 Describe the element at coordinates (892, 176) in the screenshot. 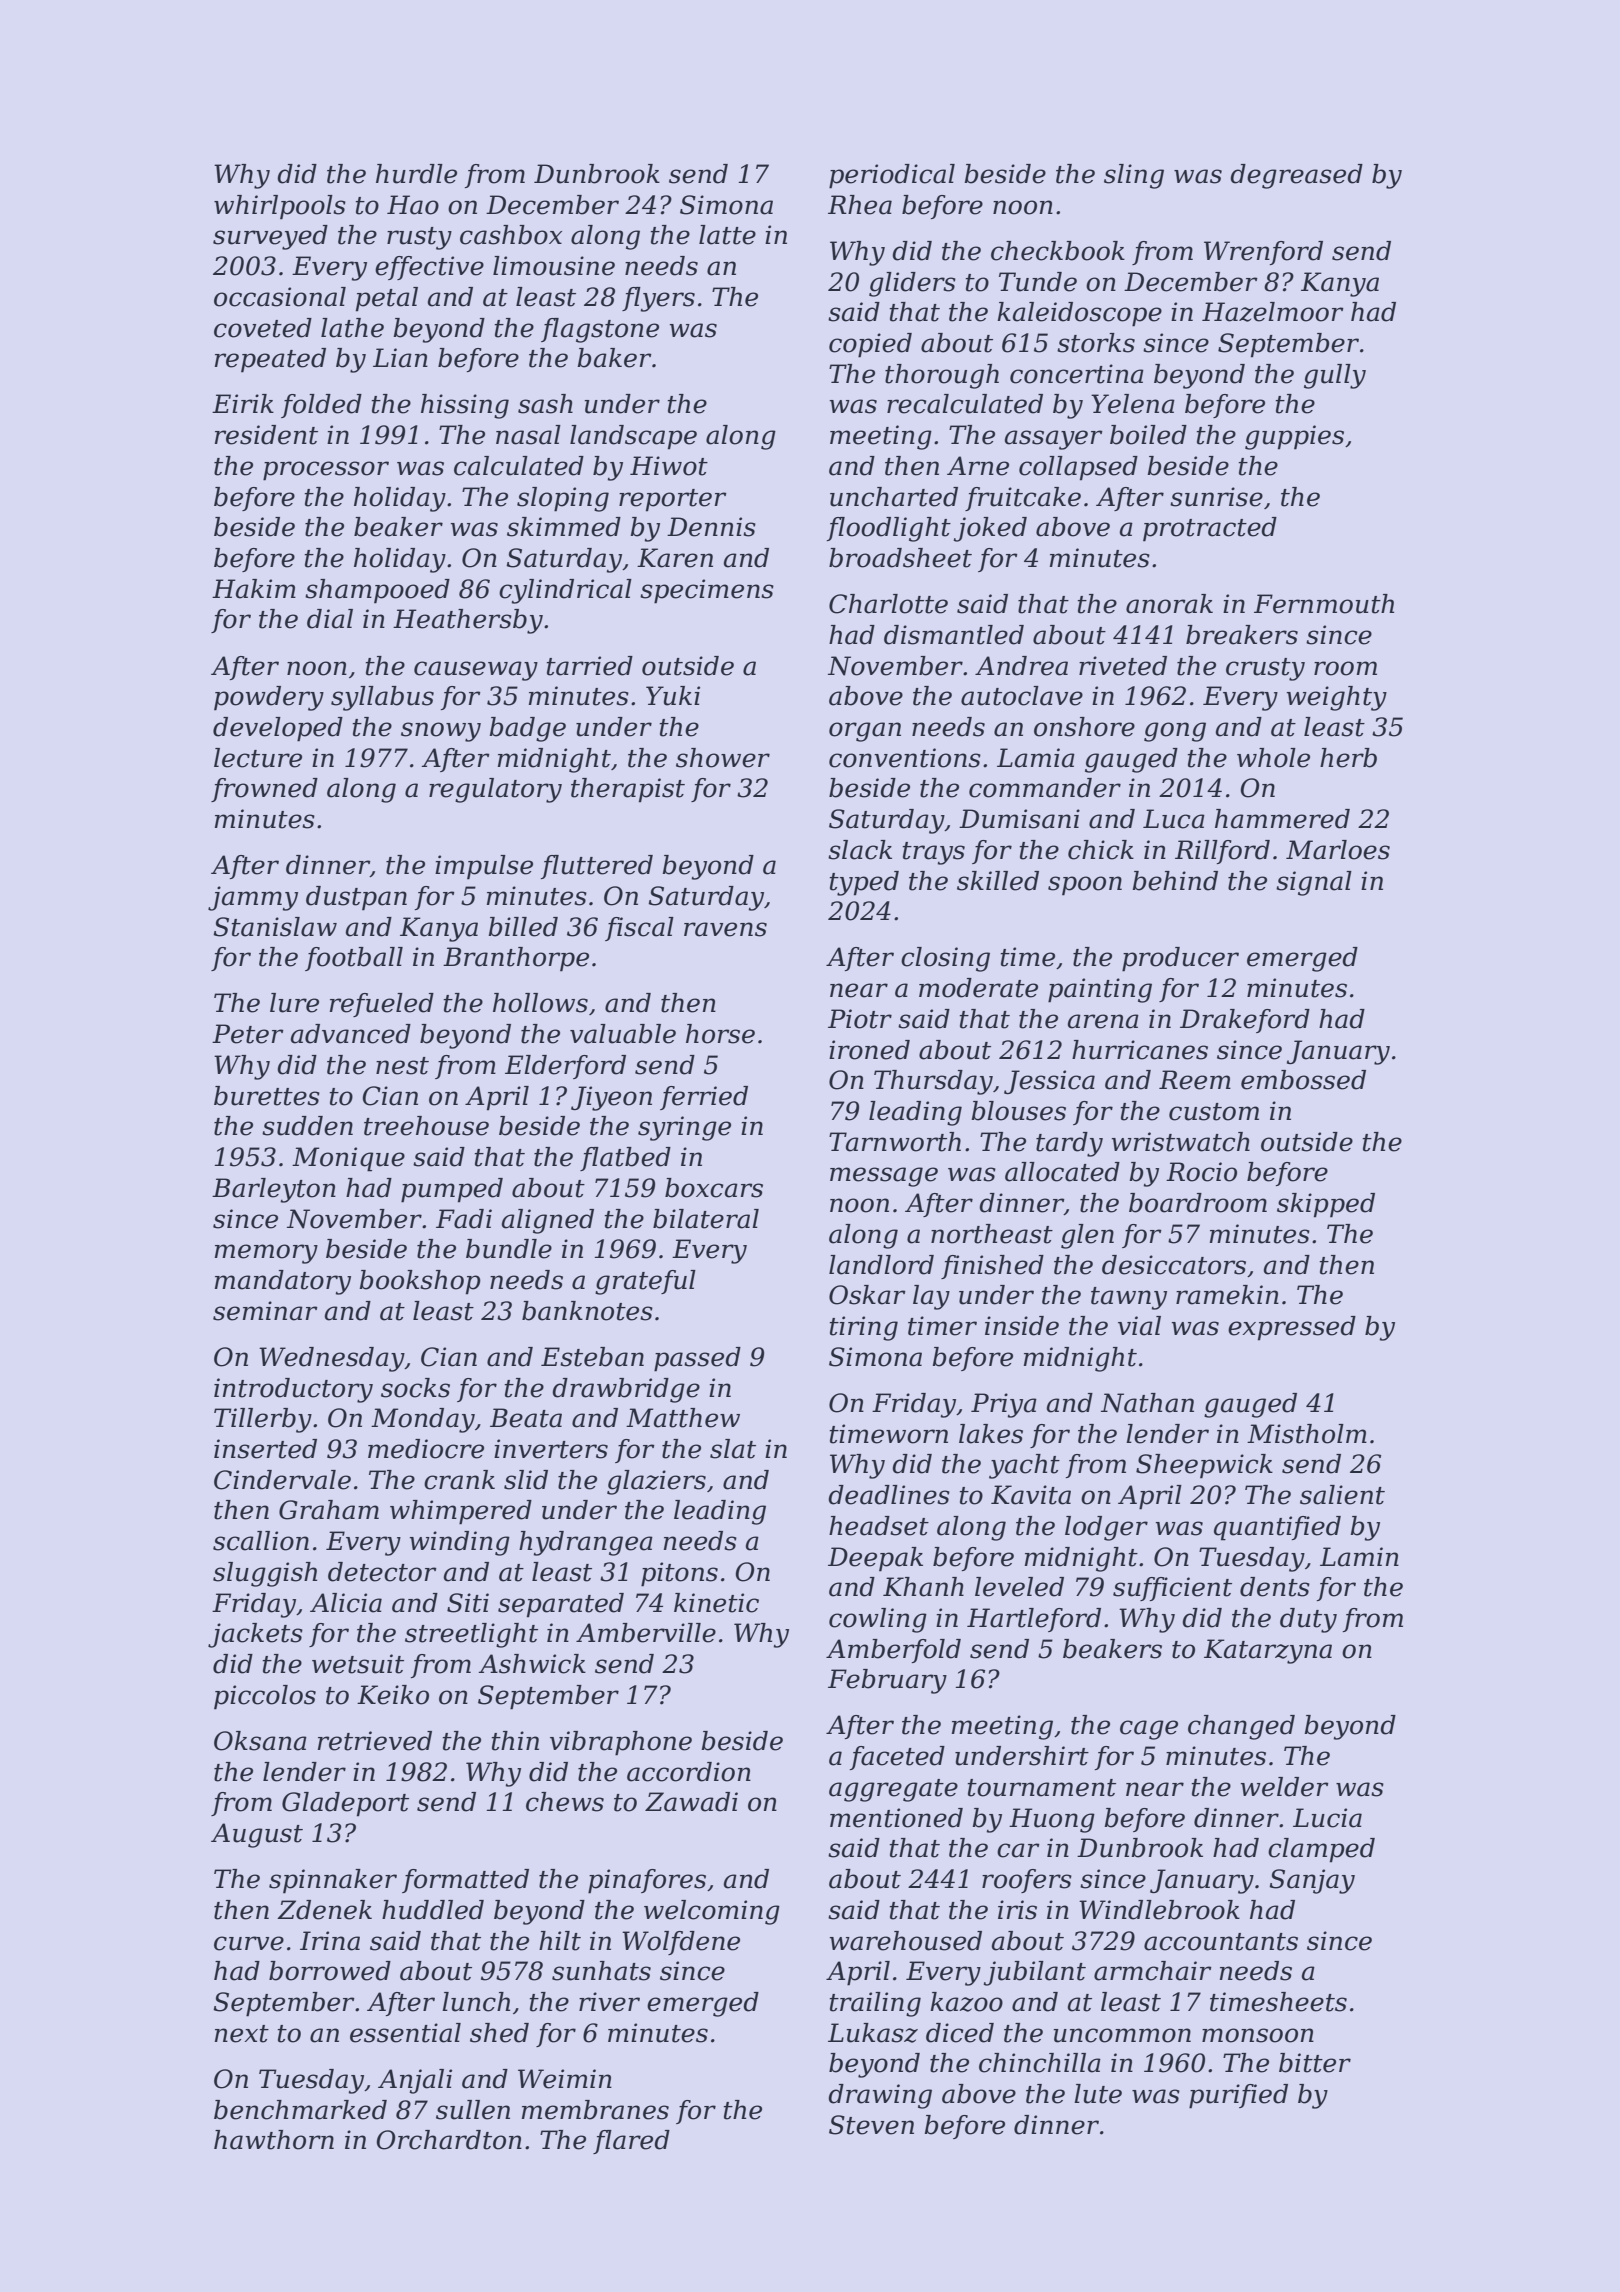

I see `periodical` at that location.
